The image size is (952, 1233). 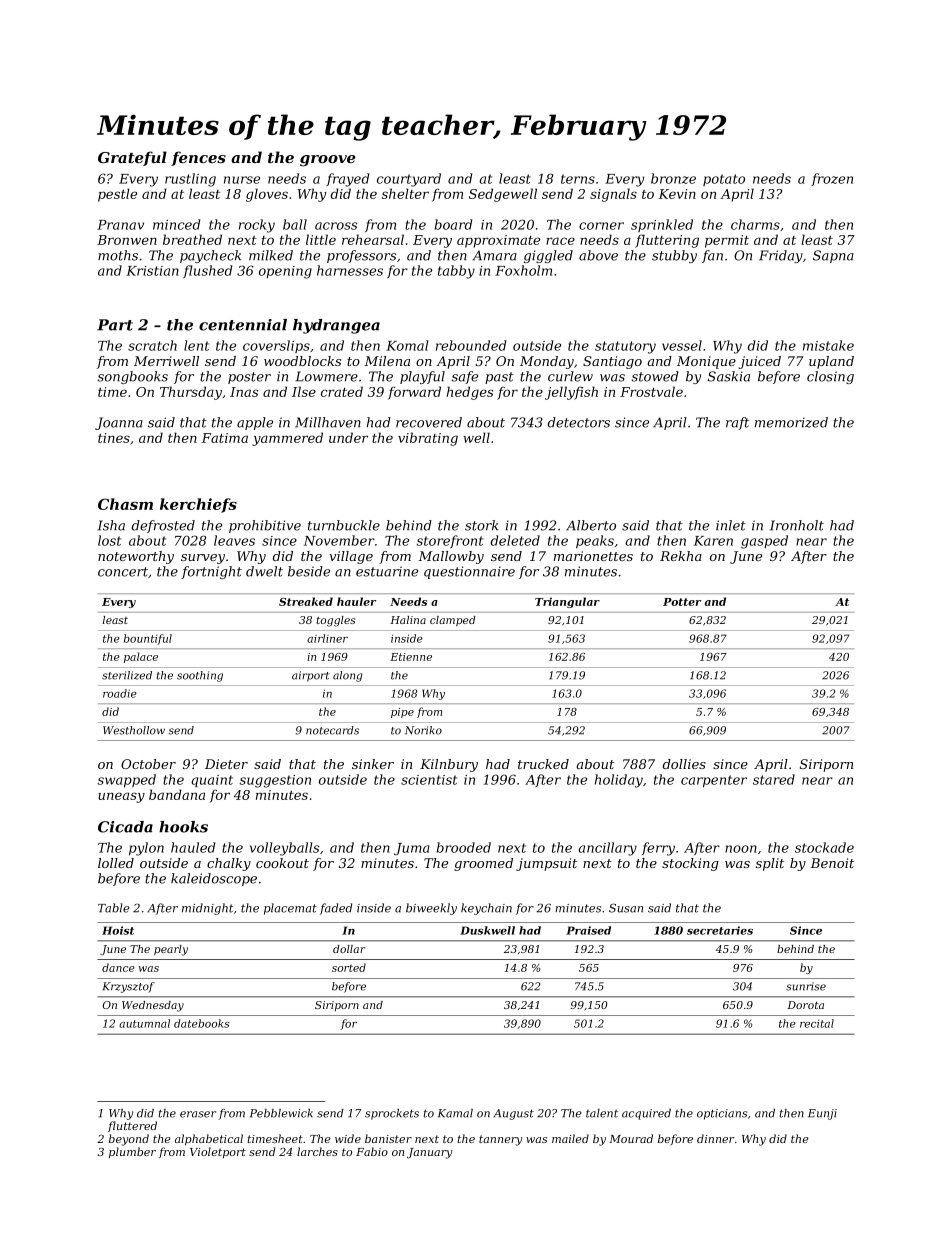 What do you see at coordinates (132, 1126) in the page?
I see `fluttered` at bounding box center [132, 1126].
